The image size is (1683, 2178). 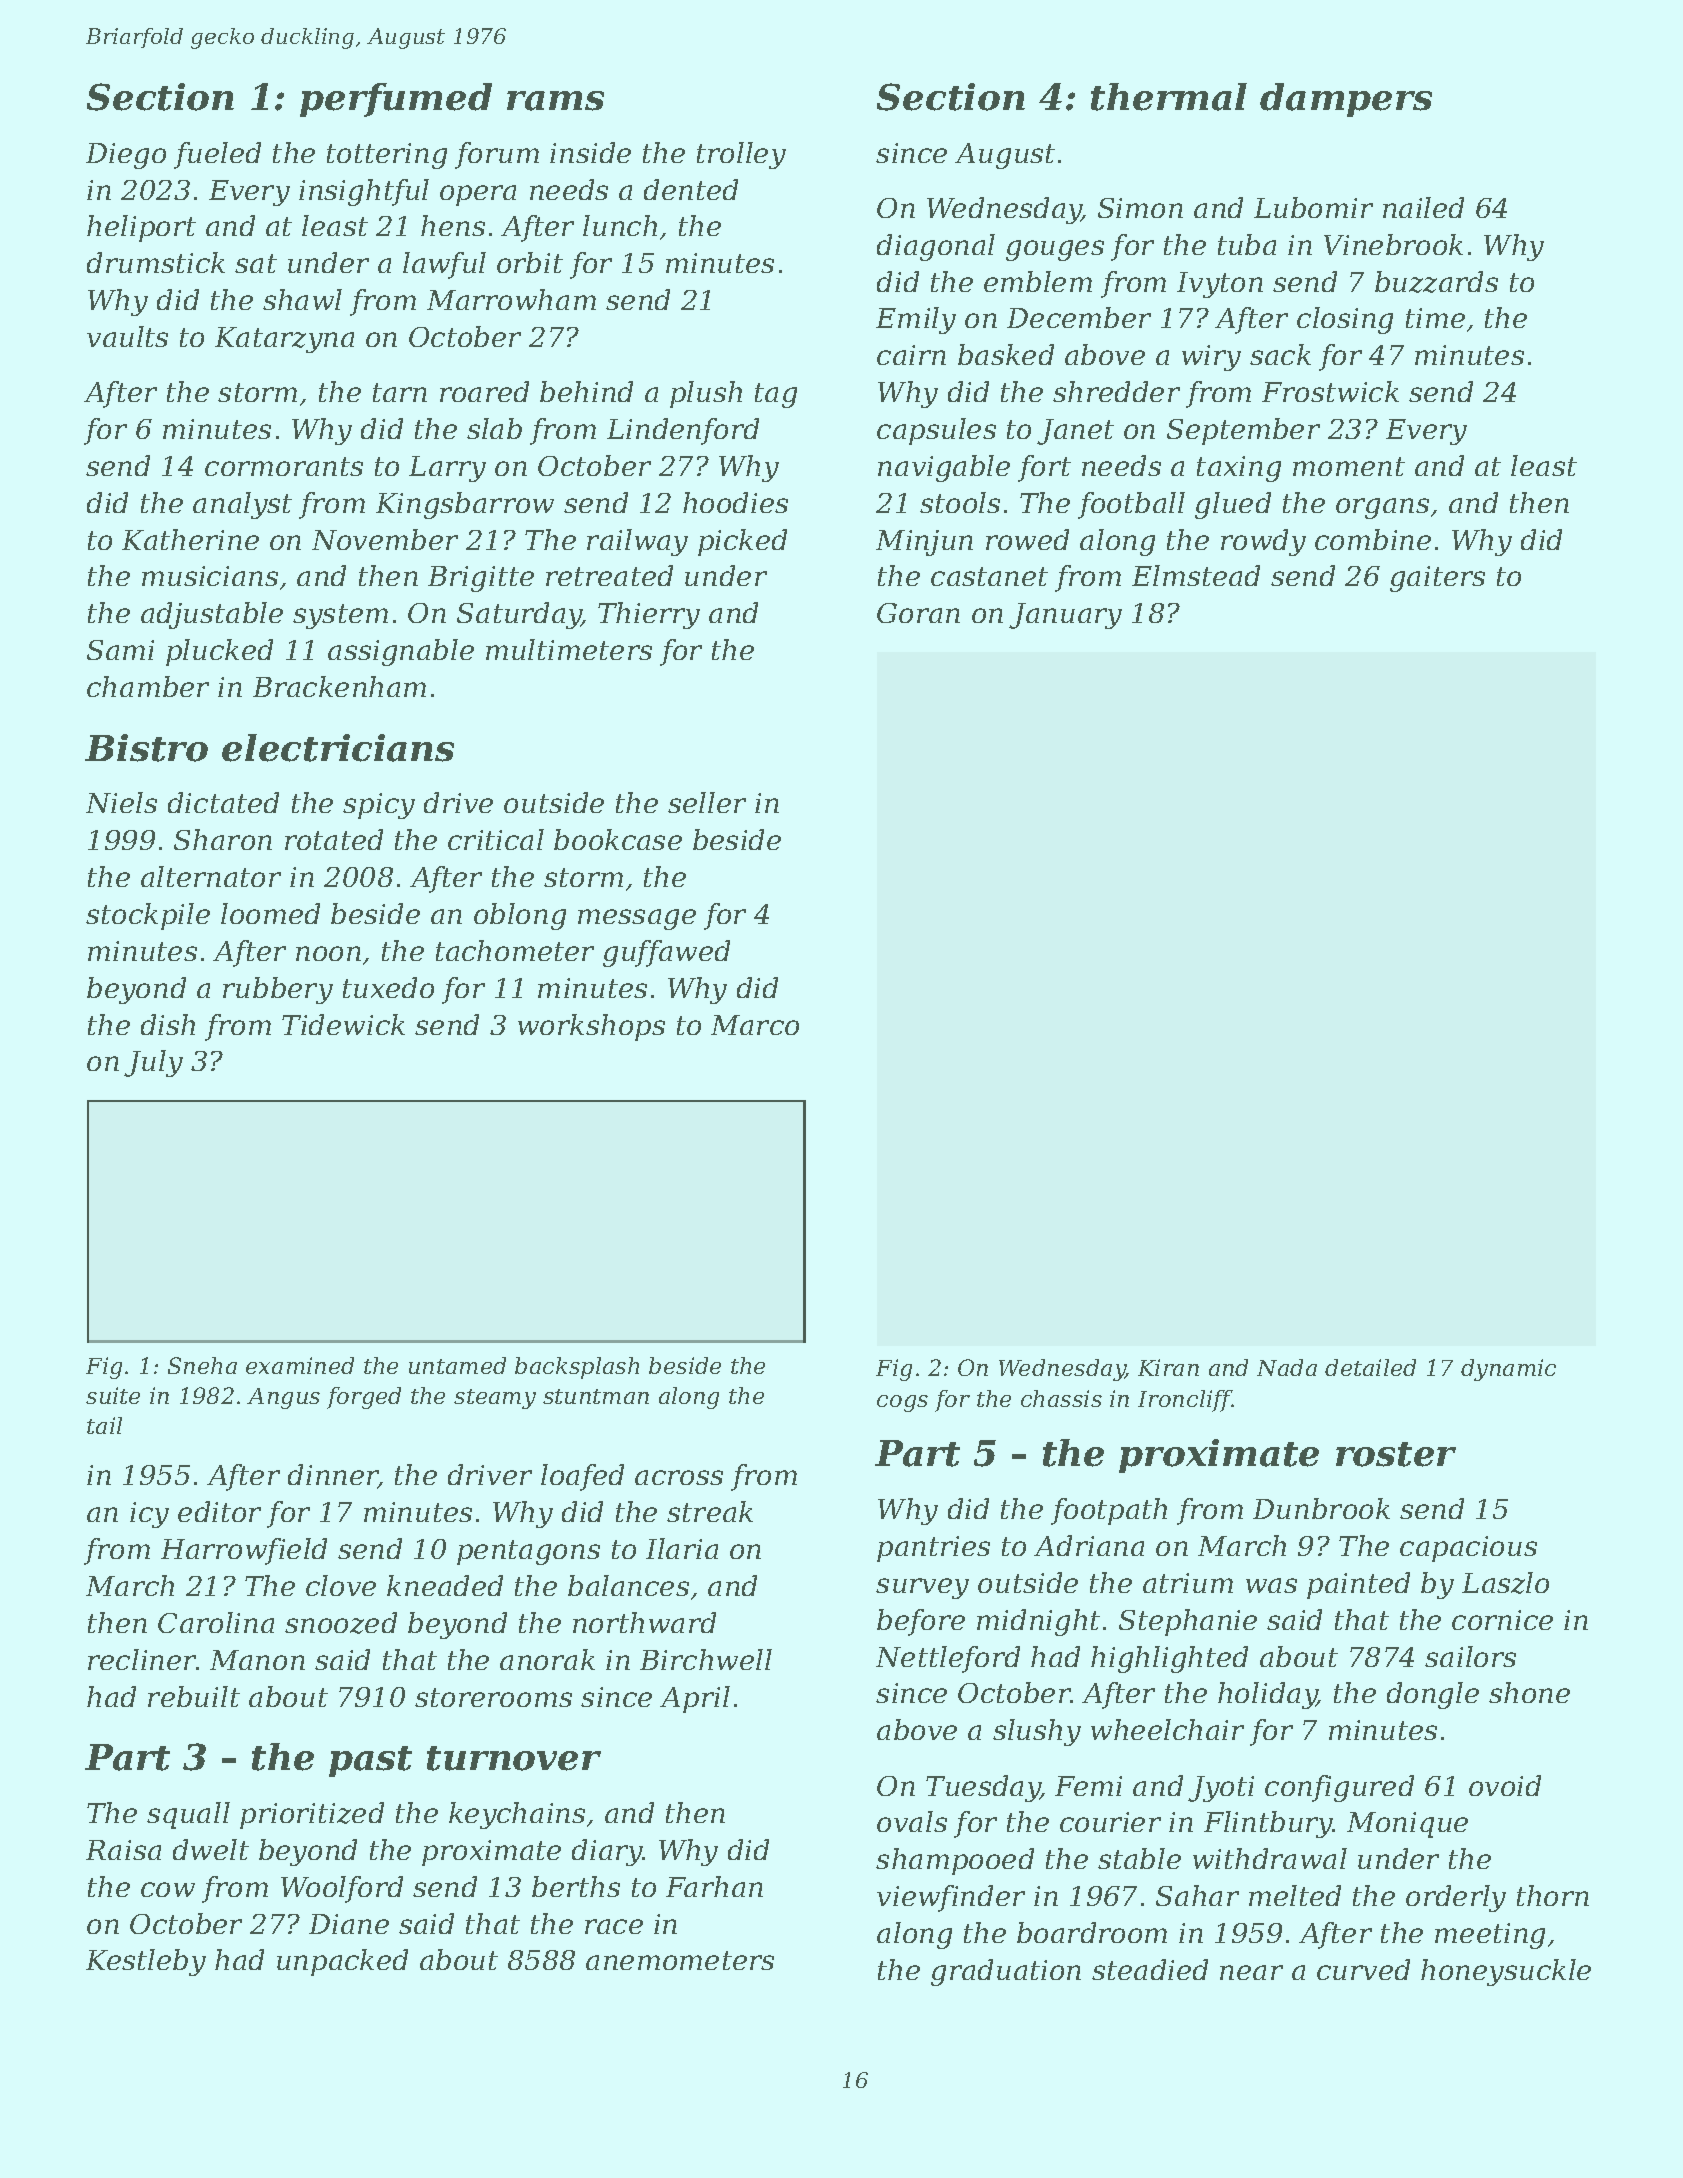 I want to click on steamy, so click(x=495, y=1399).
